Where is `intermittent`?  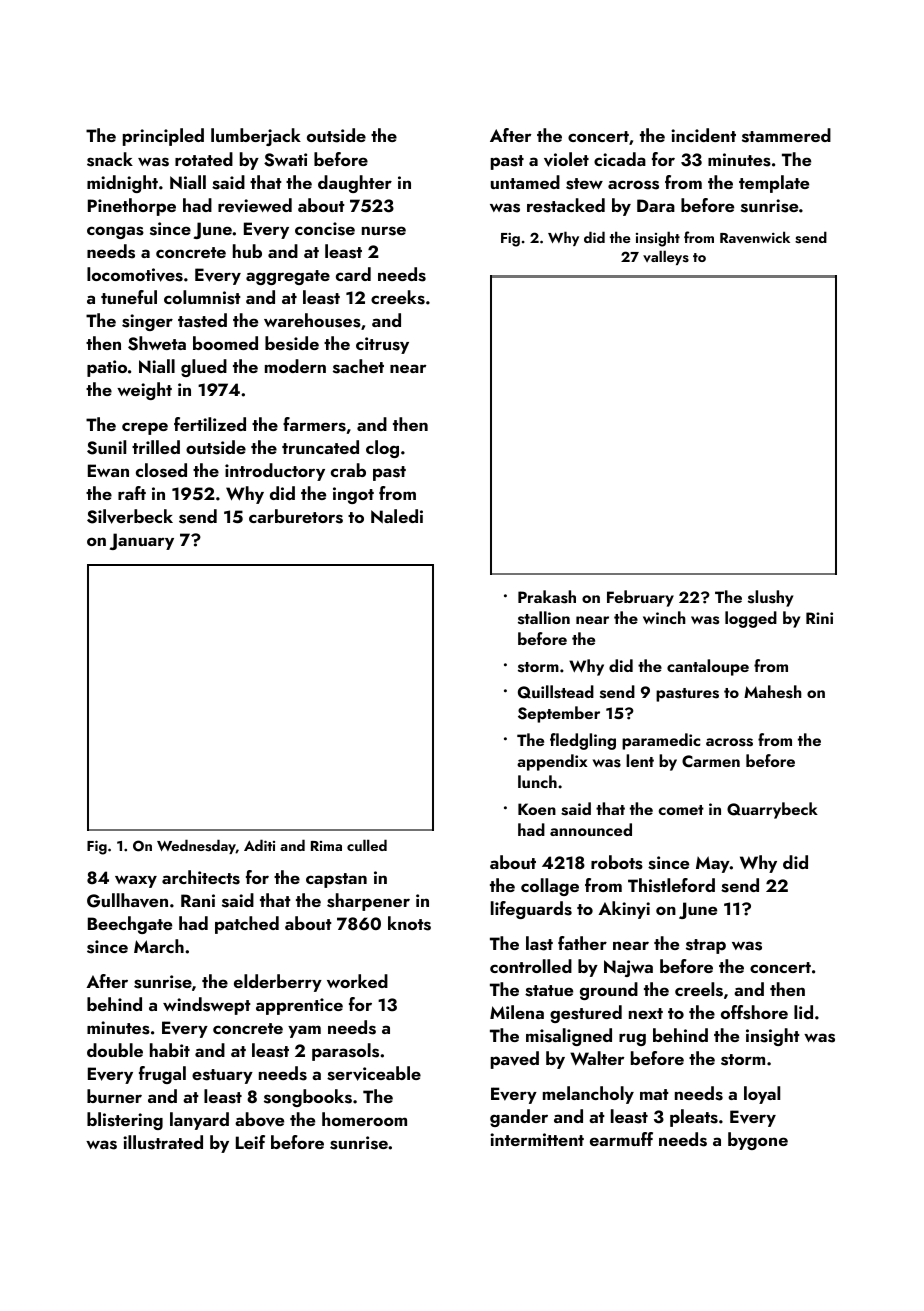 intermittent is located at coordinates (537, 1139).
